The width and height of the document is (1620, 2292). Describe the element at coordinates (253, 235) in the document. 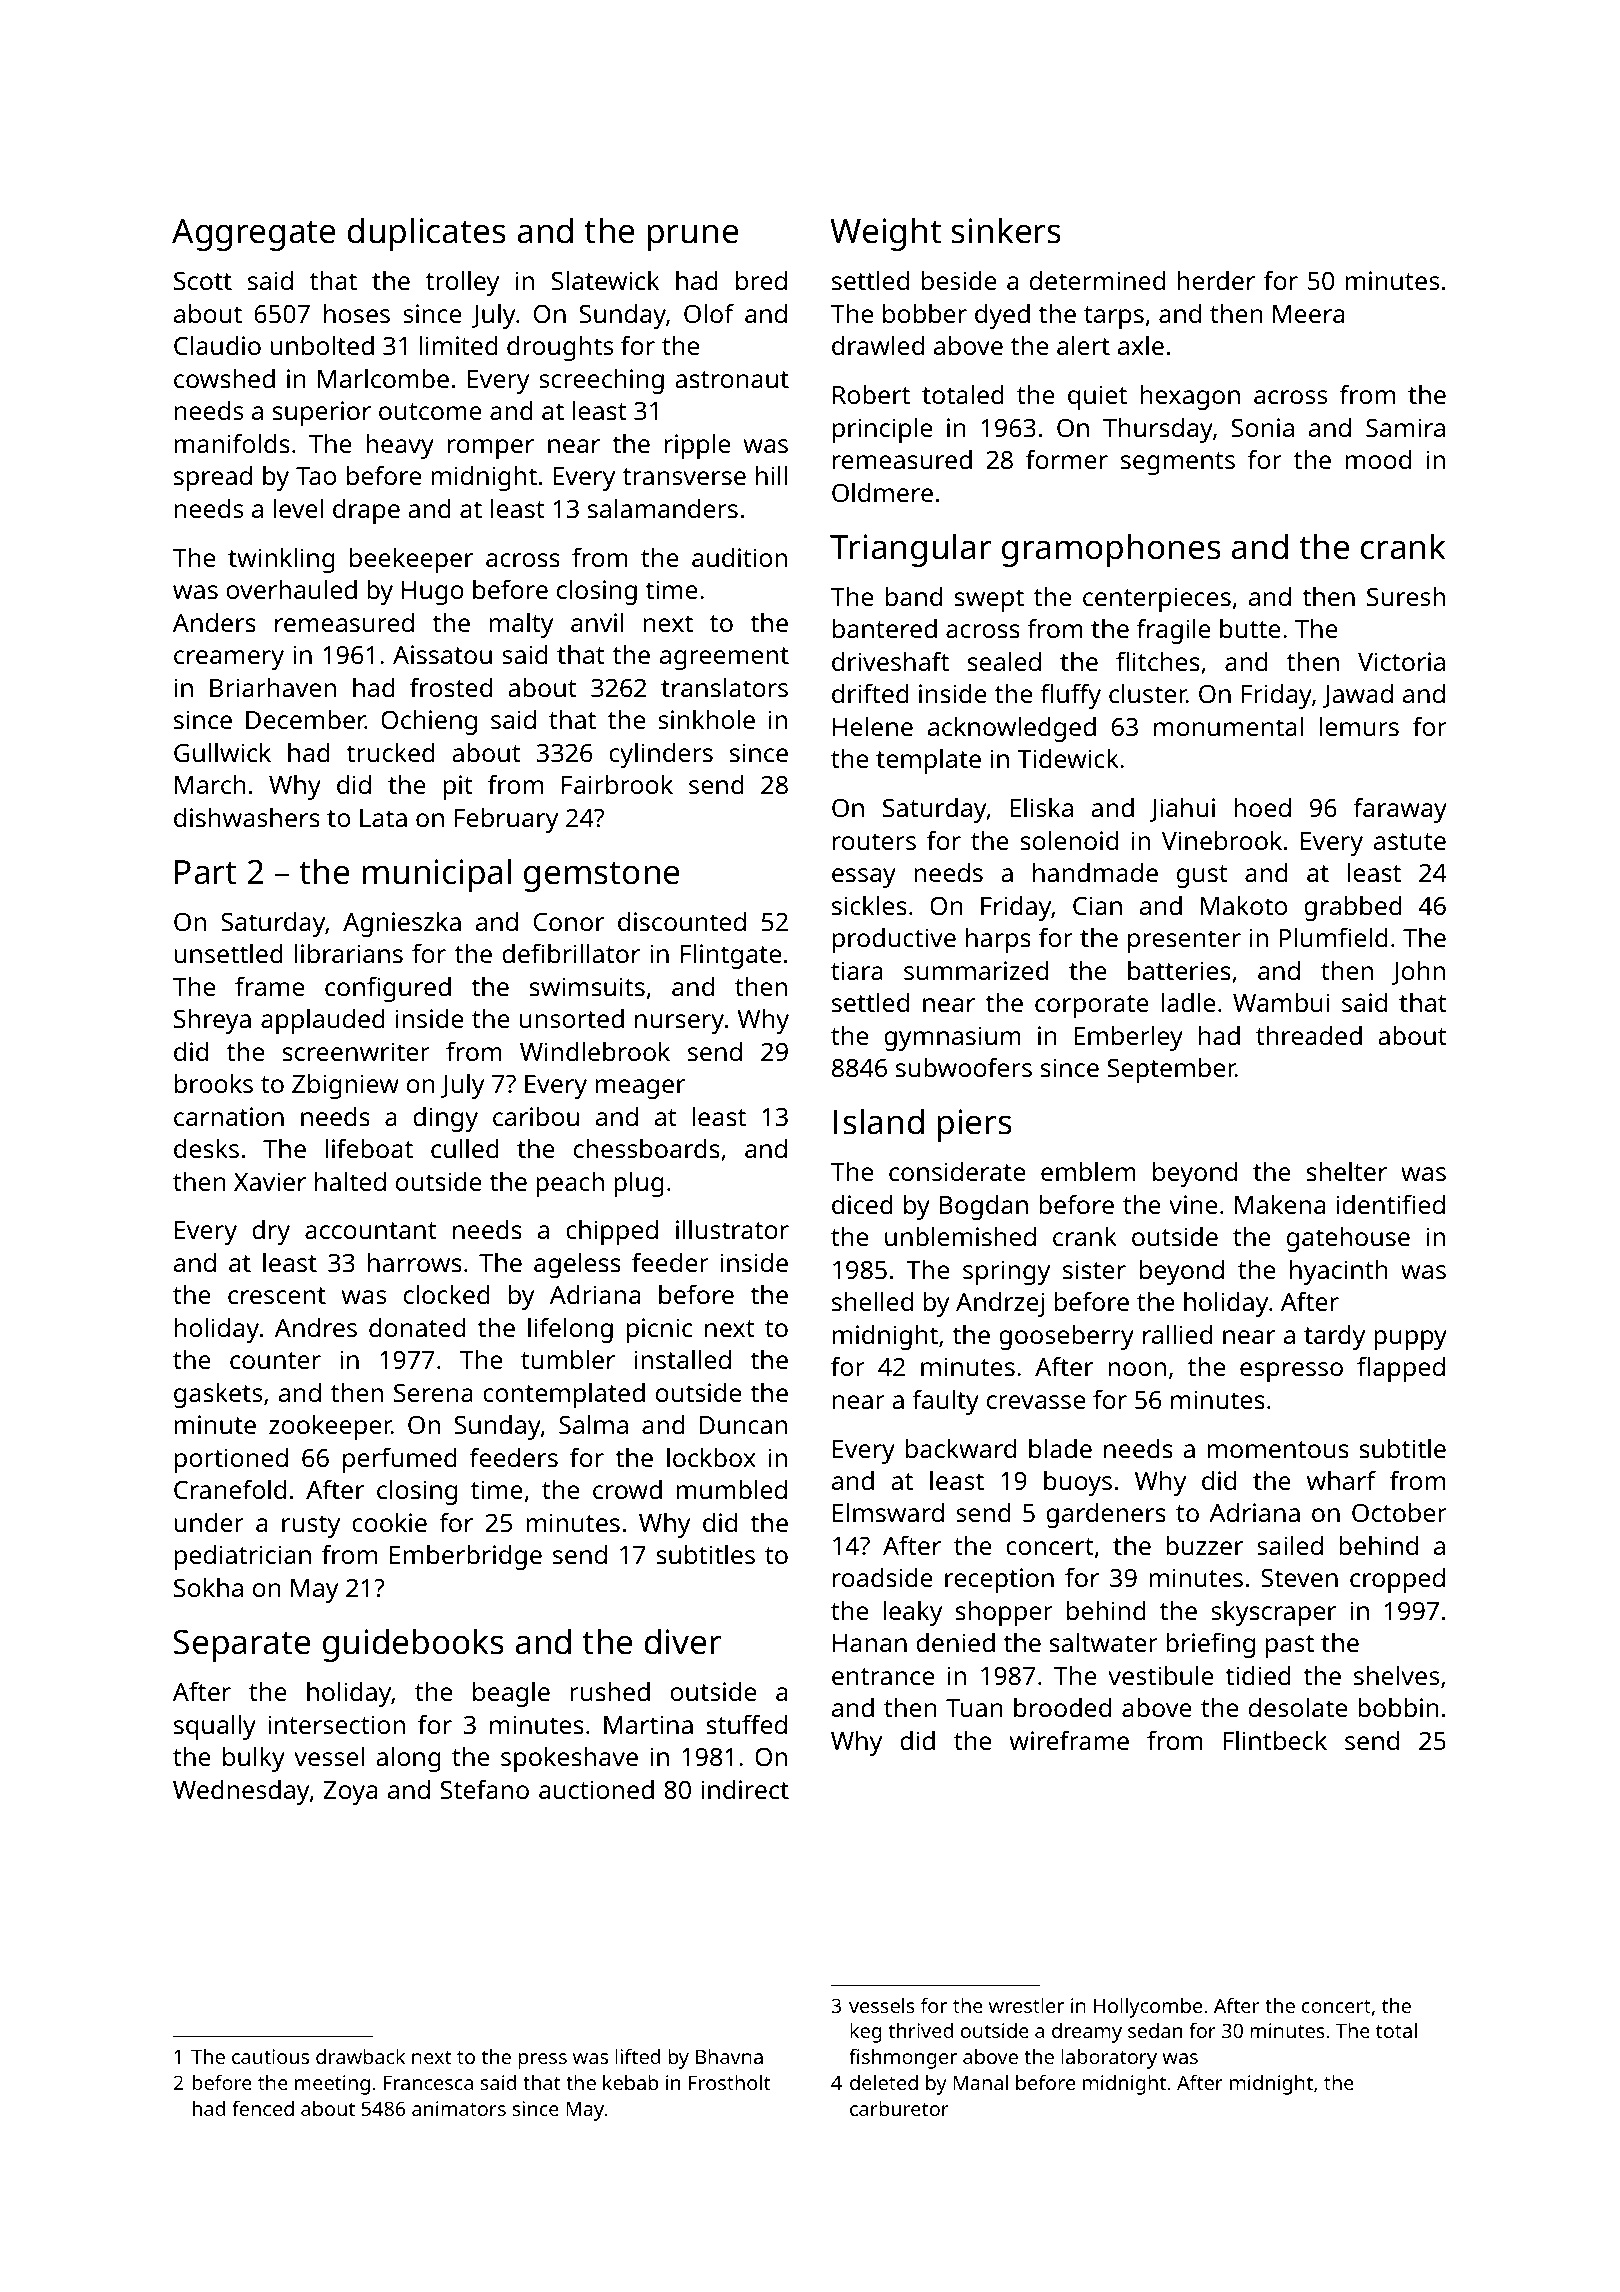

I see `Aggregate` at that location.
